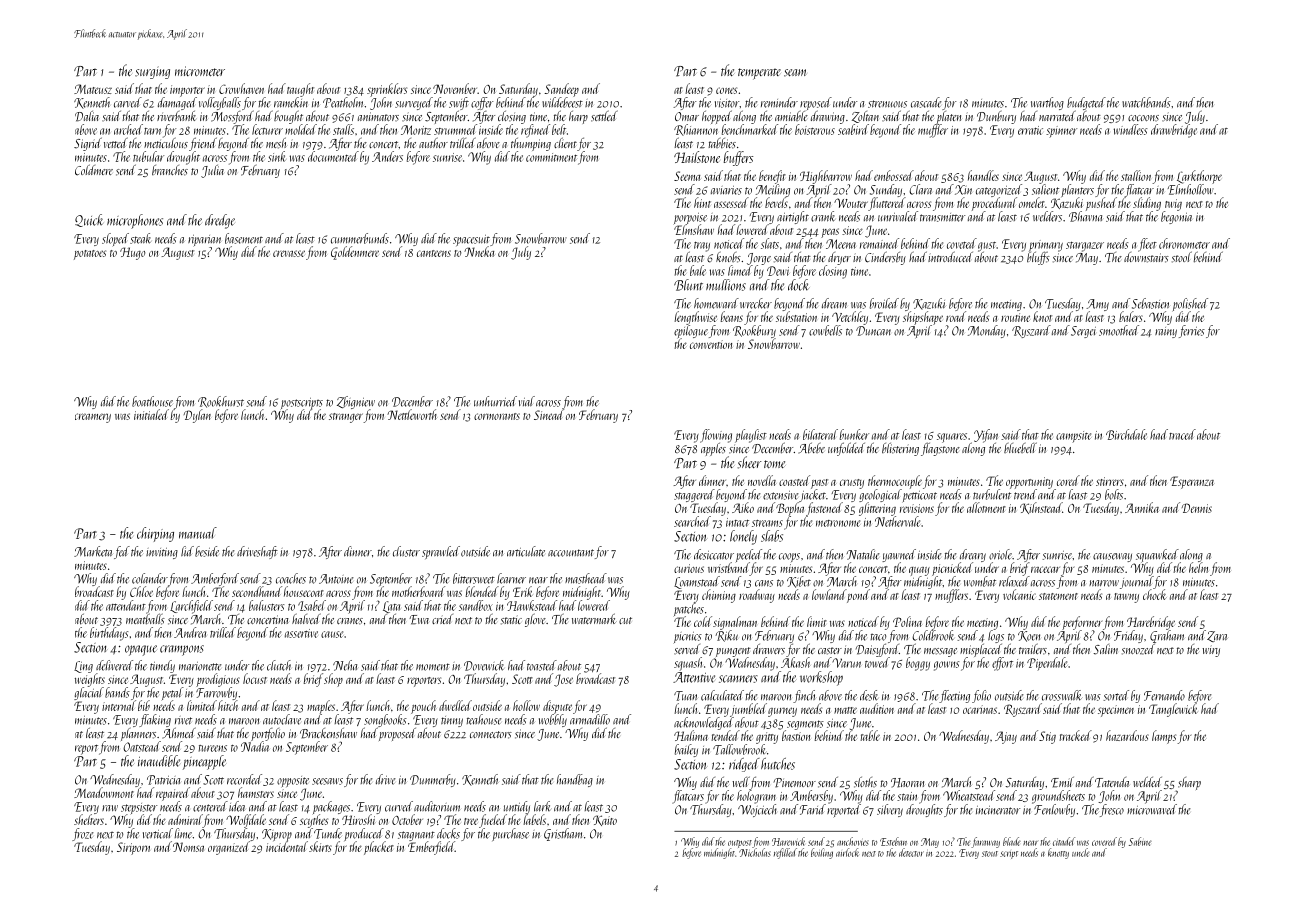  I want to click on boathouse, so click(152, 401).
